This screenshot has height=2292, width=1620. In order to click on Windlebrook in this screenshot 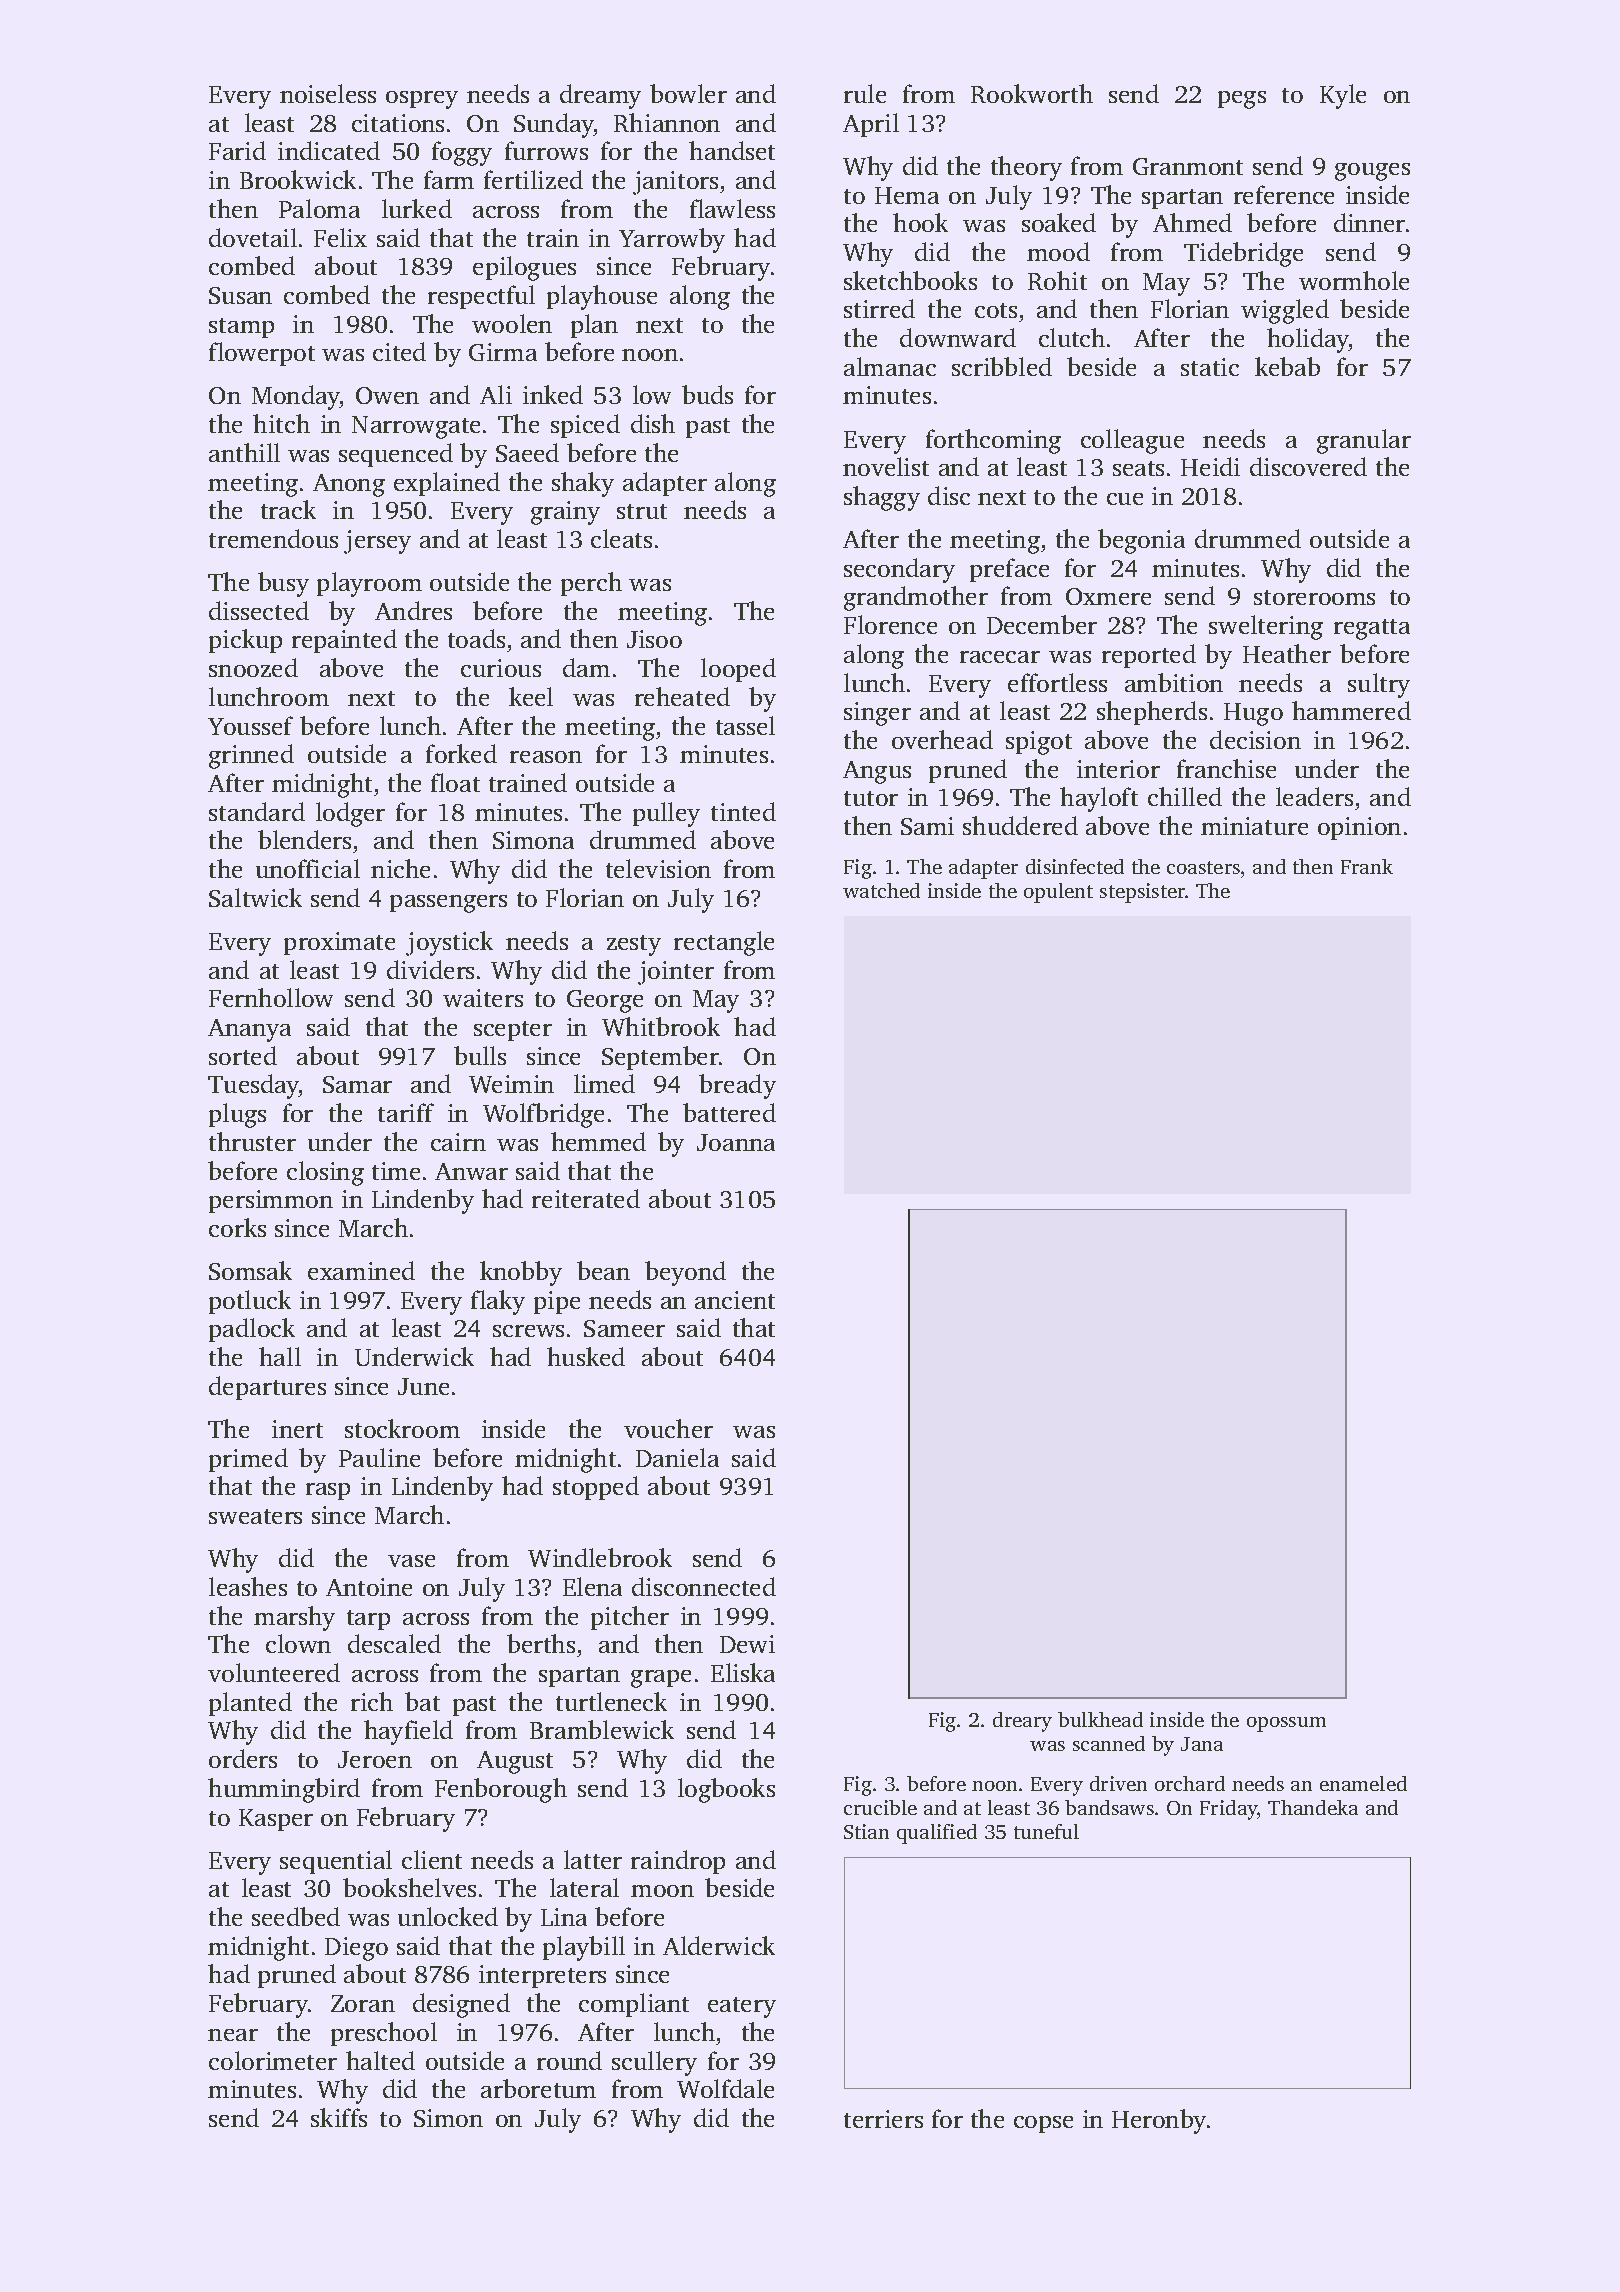, I will do `click(600, 1557)`.
